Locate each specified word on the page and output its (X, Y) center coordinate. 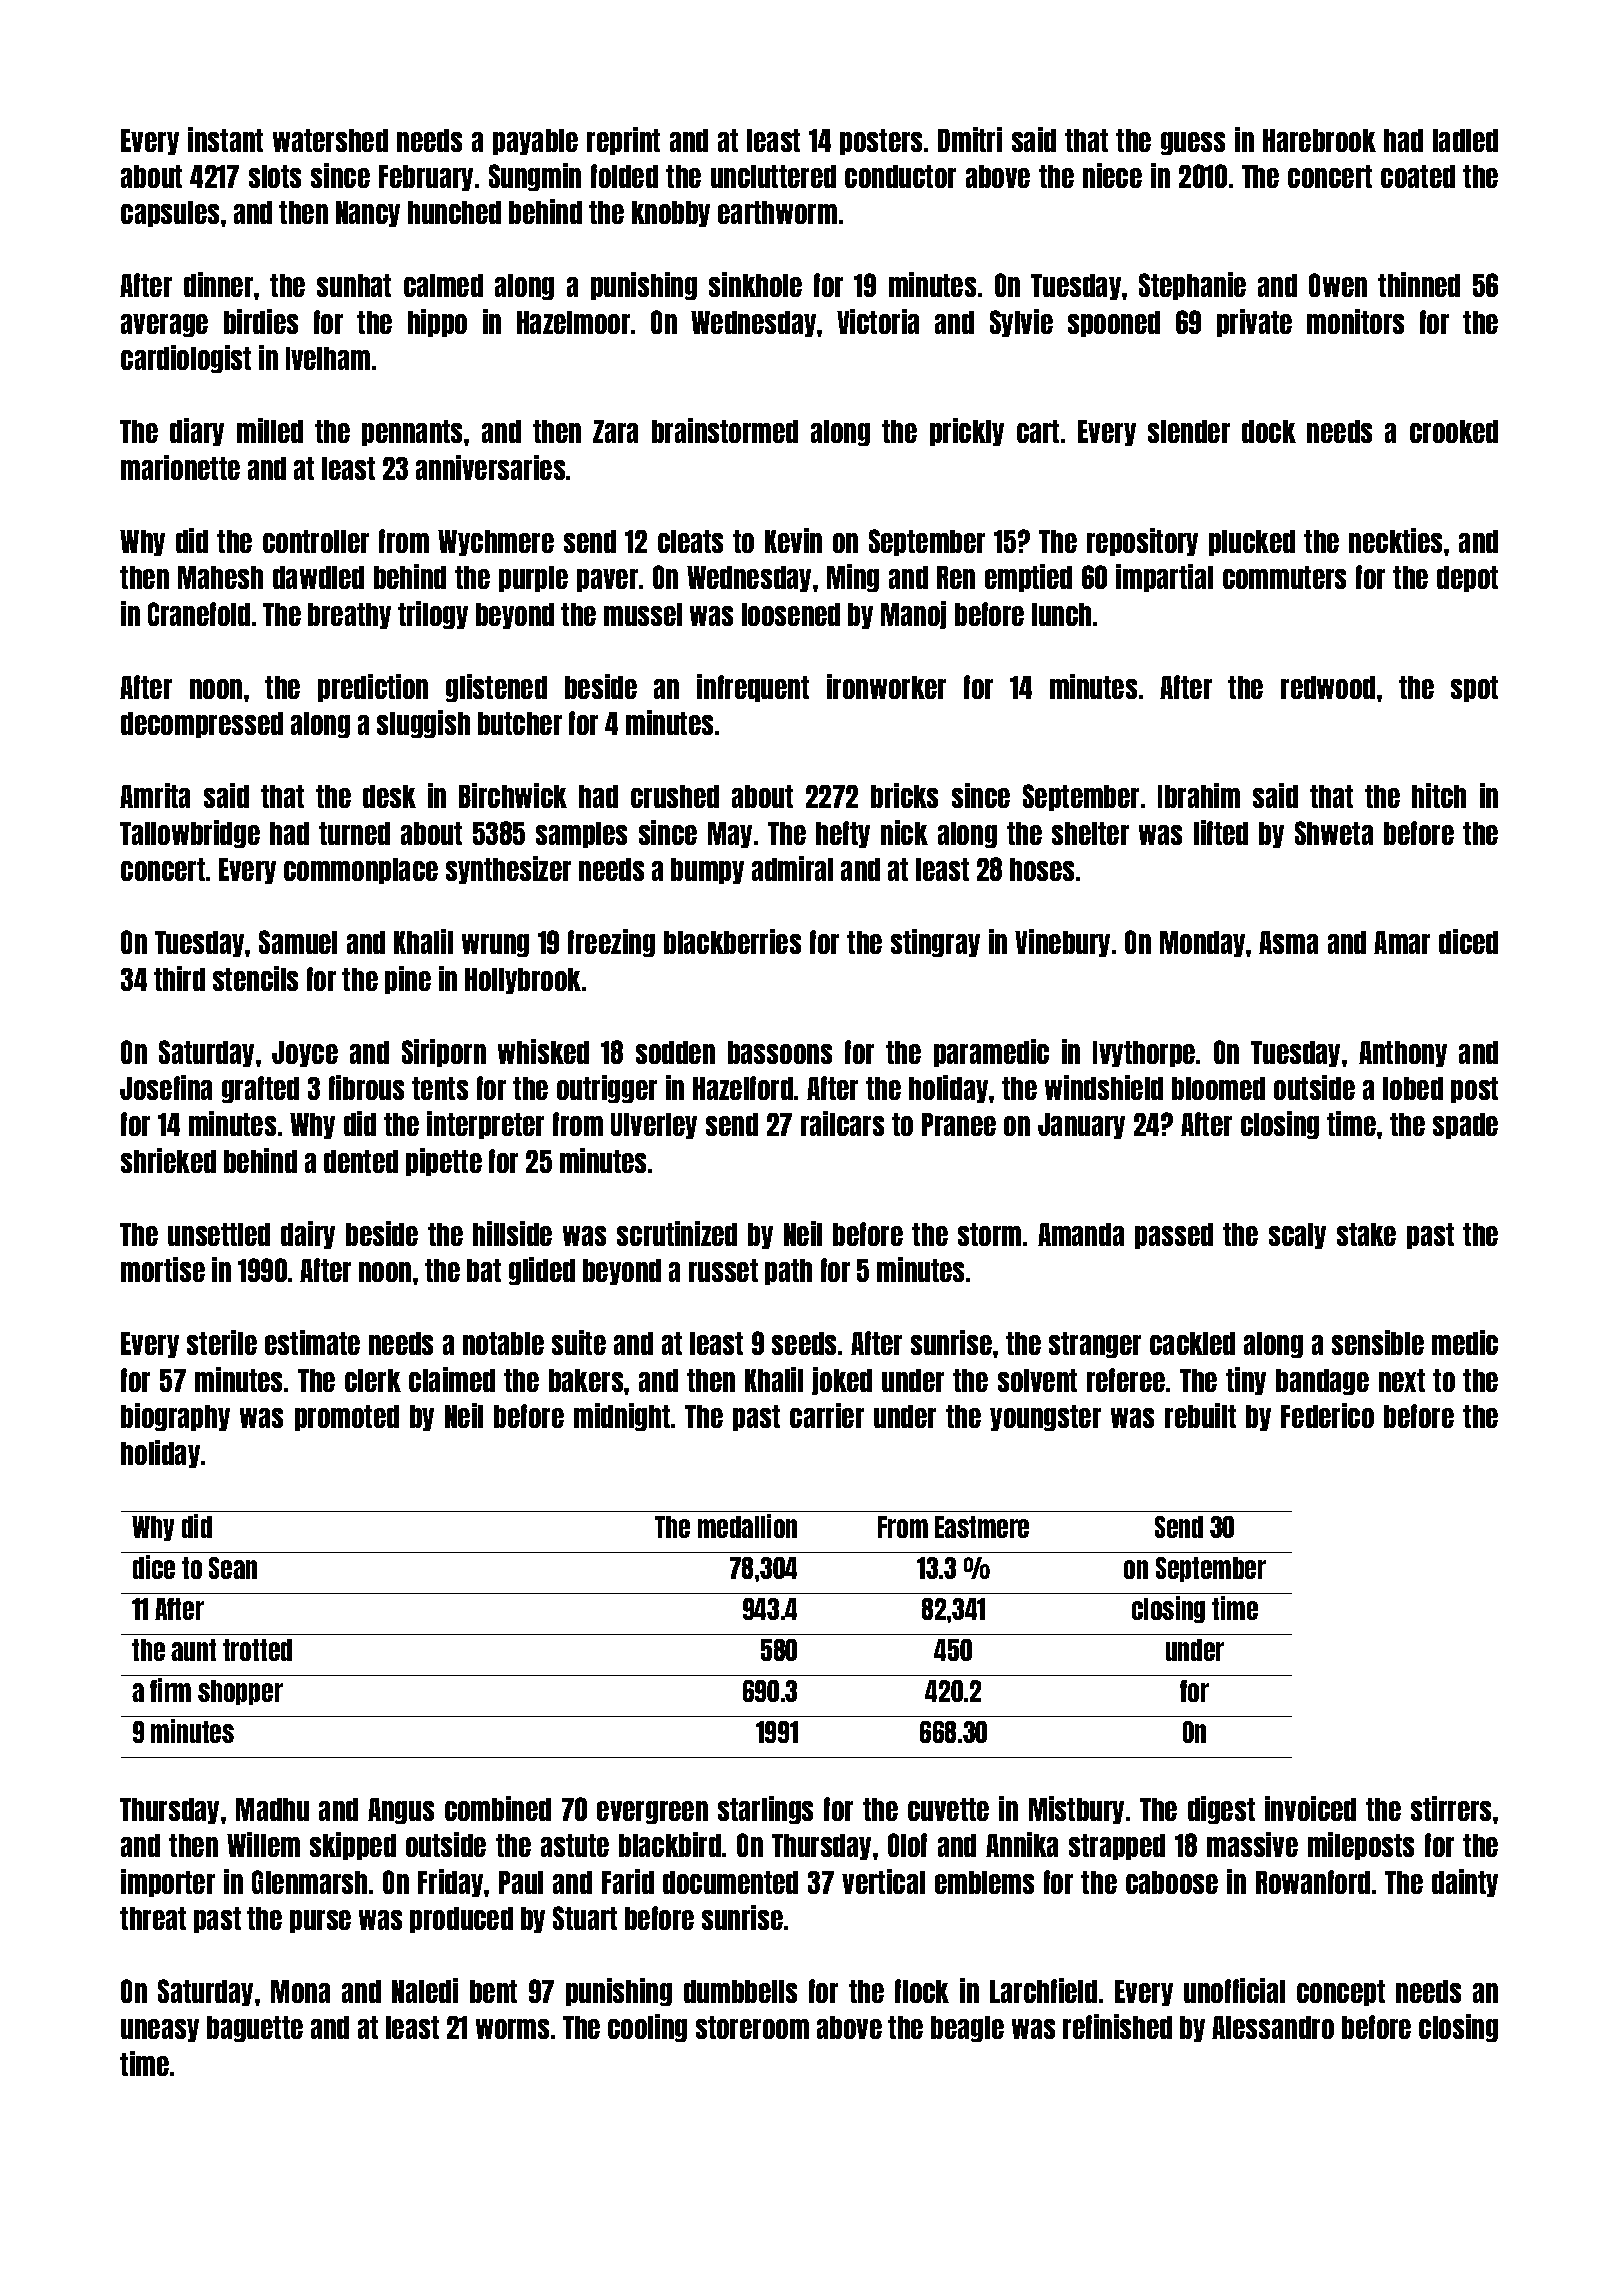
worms (512, 2029)
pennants (412, 433)
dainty (1465, 1883)
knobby (671, 214)
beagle (967, 2029)
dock (1269, 431)
